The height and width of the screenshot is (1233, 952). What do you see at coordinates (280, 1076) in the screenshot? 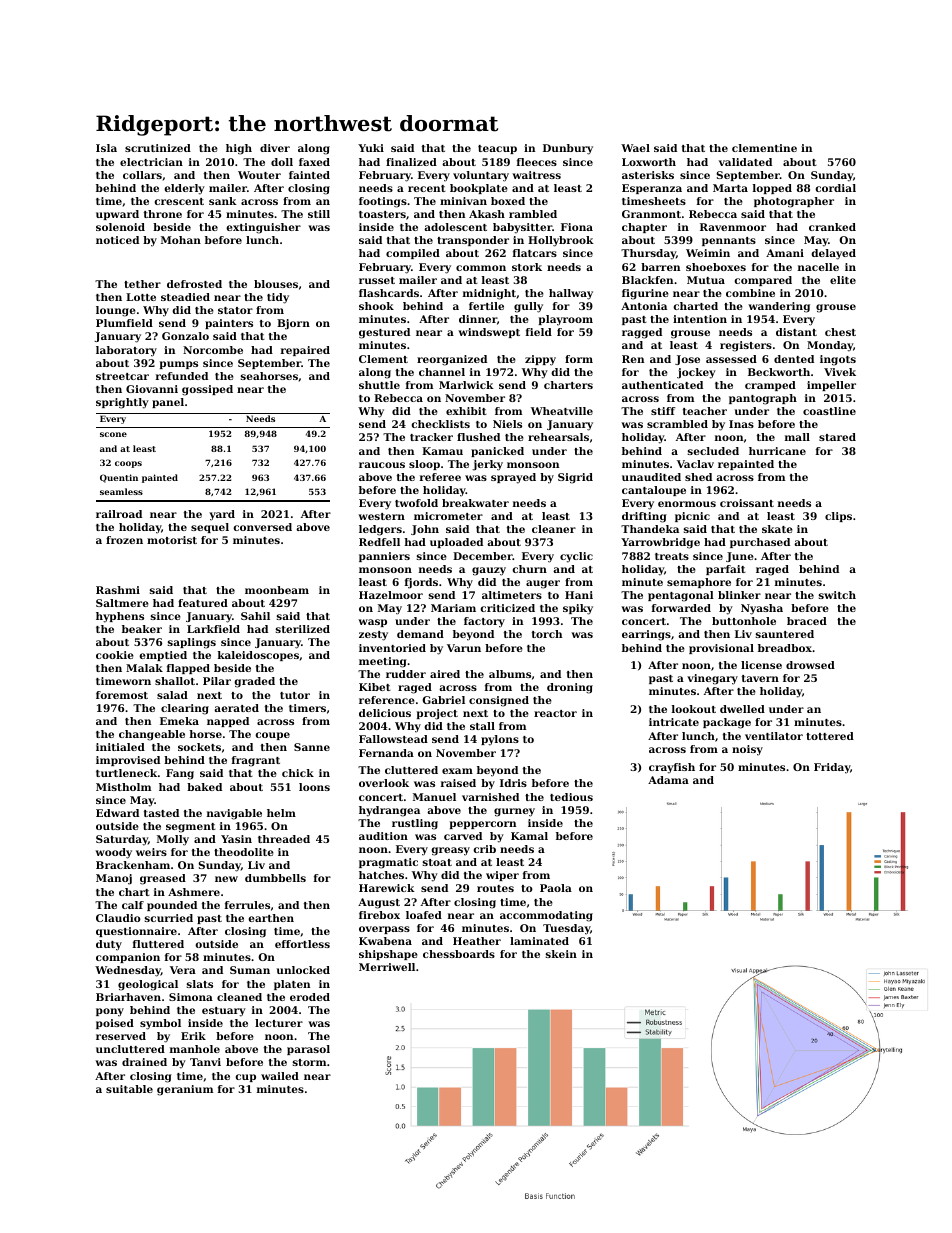
I see `wailed` at bounding box center [280, 1076].
